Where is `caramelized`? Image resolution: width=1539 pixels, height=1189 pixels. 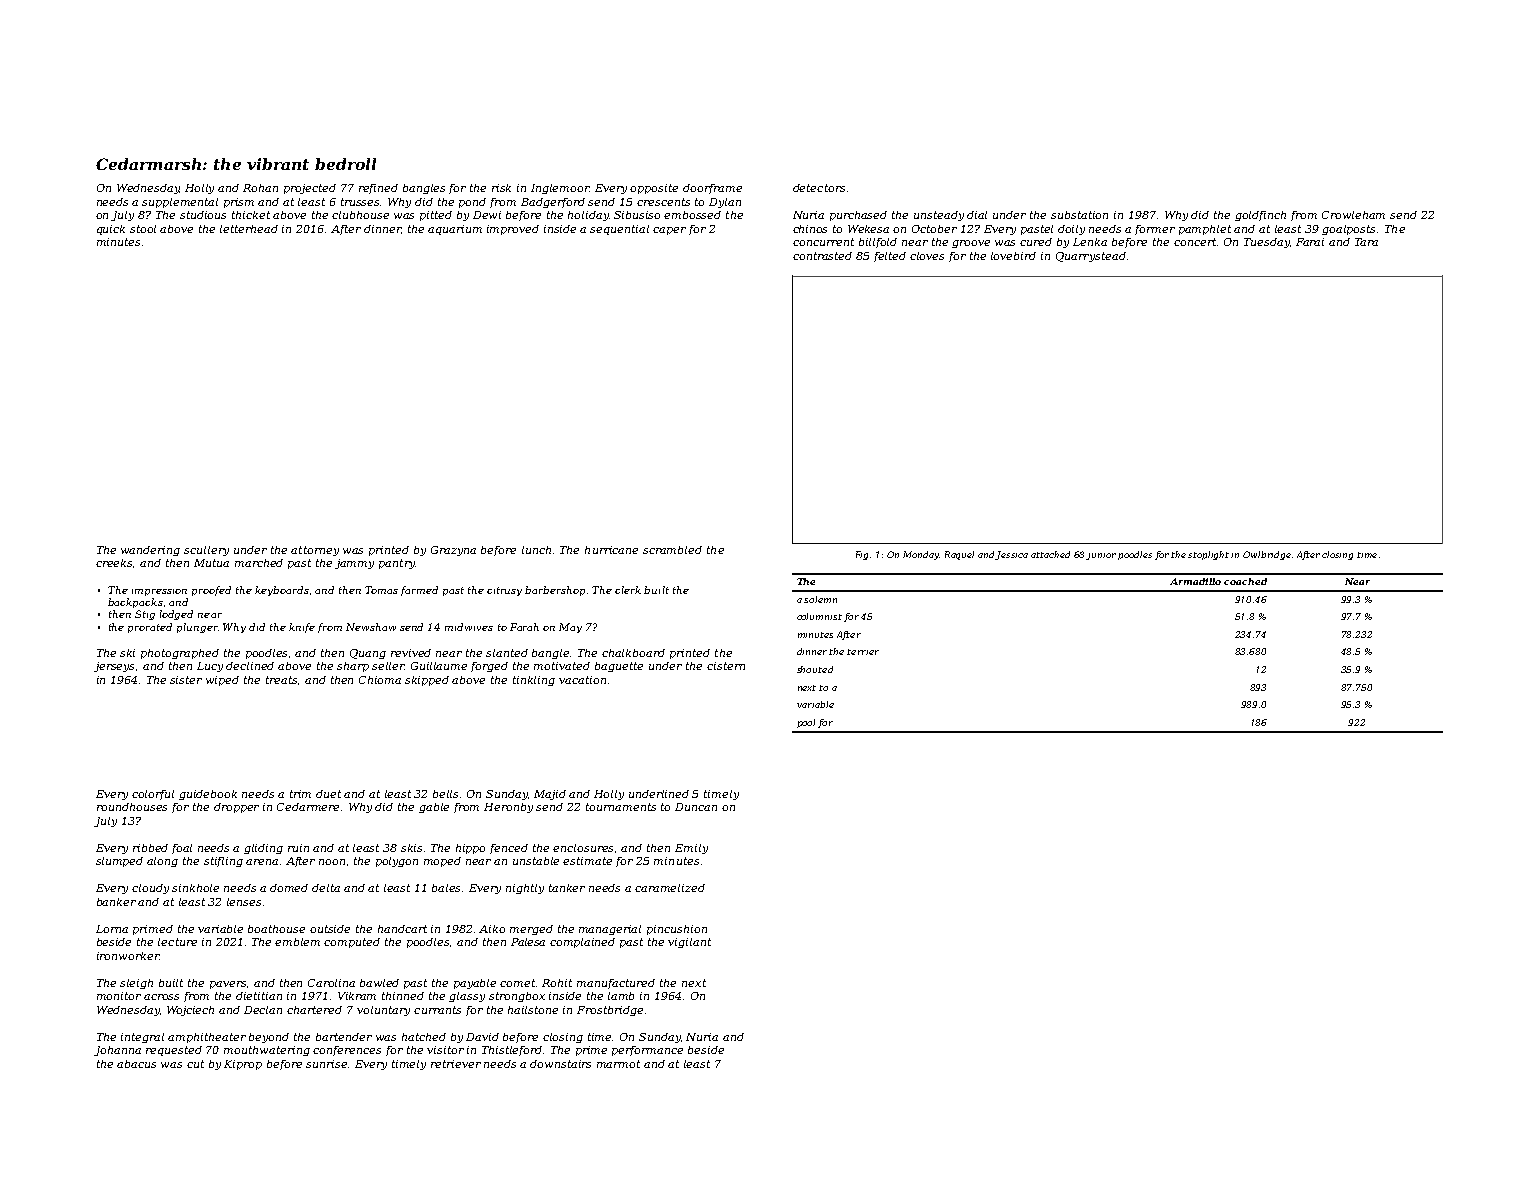 caramelized is located at coordinates (670, 888).
